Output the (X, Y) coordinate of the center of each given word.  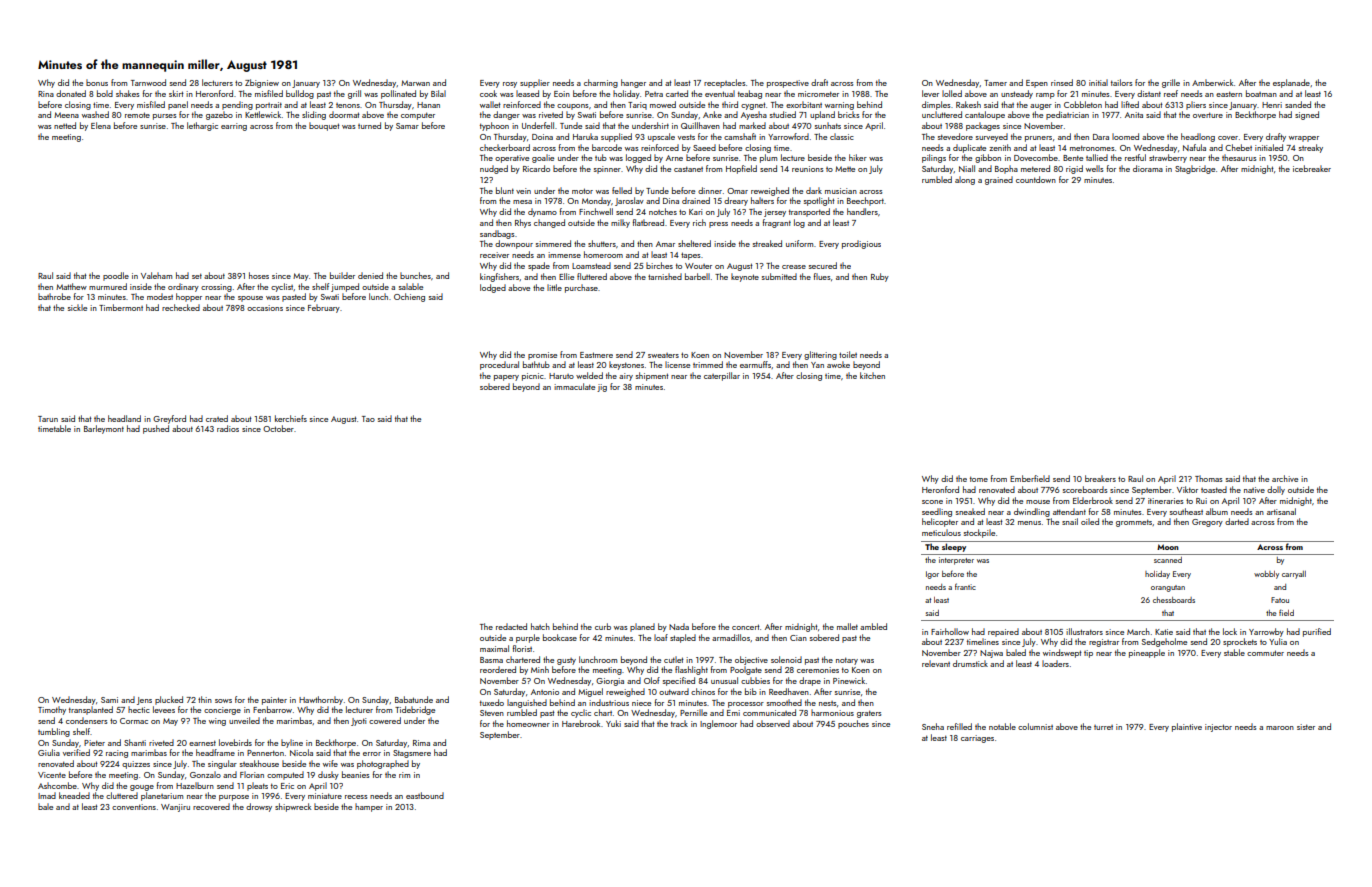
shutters (602, 243)
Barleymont (104, 429)
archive (1285, 478)
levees (164, 709)
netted (65, 125)
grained (999, 180)
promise (542, 356)
